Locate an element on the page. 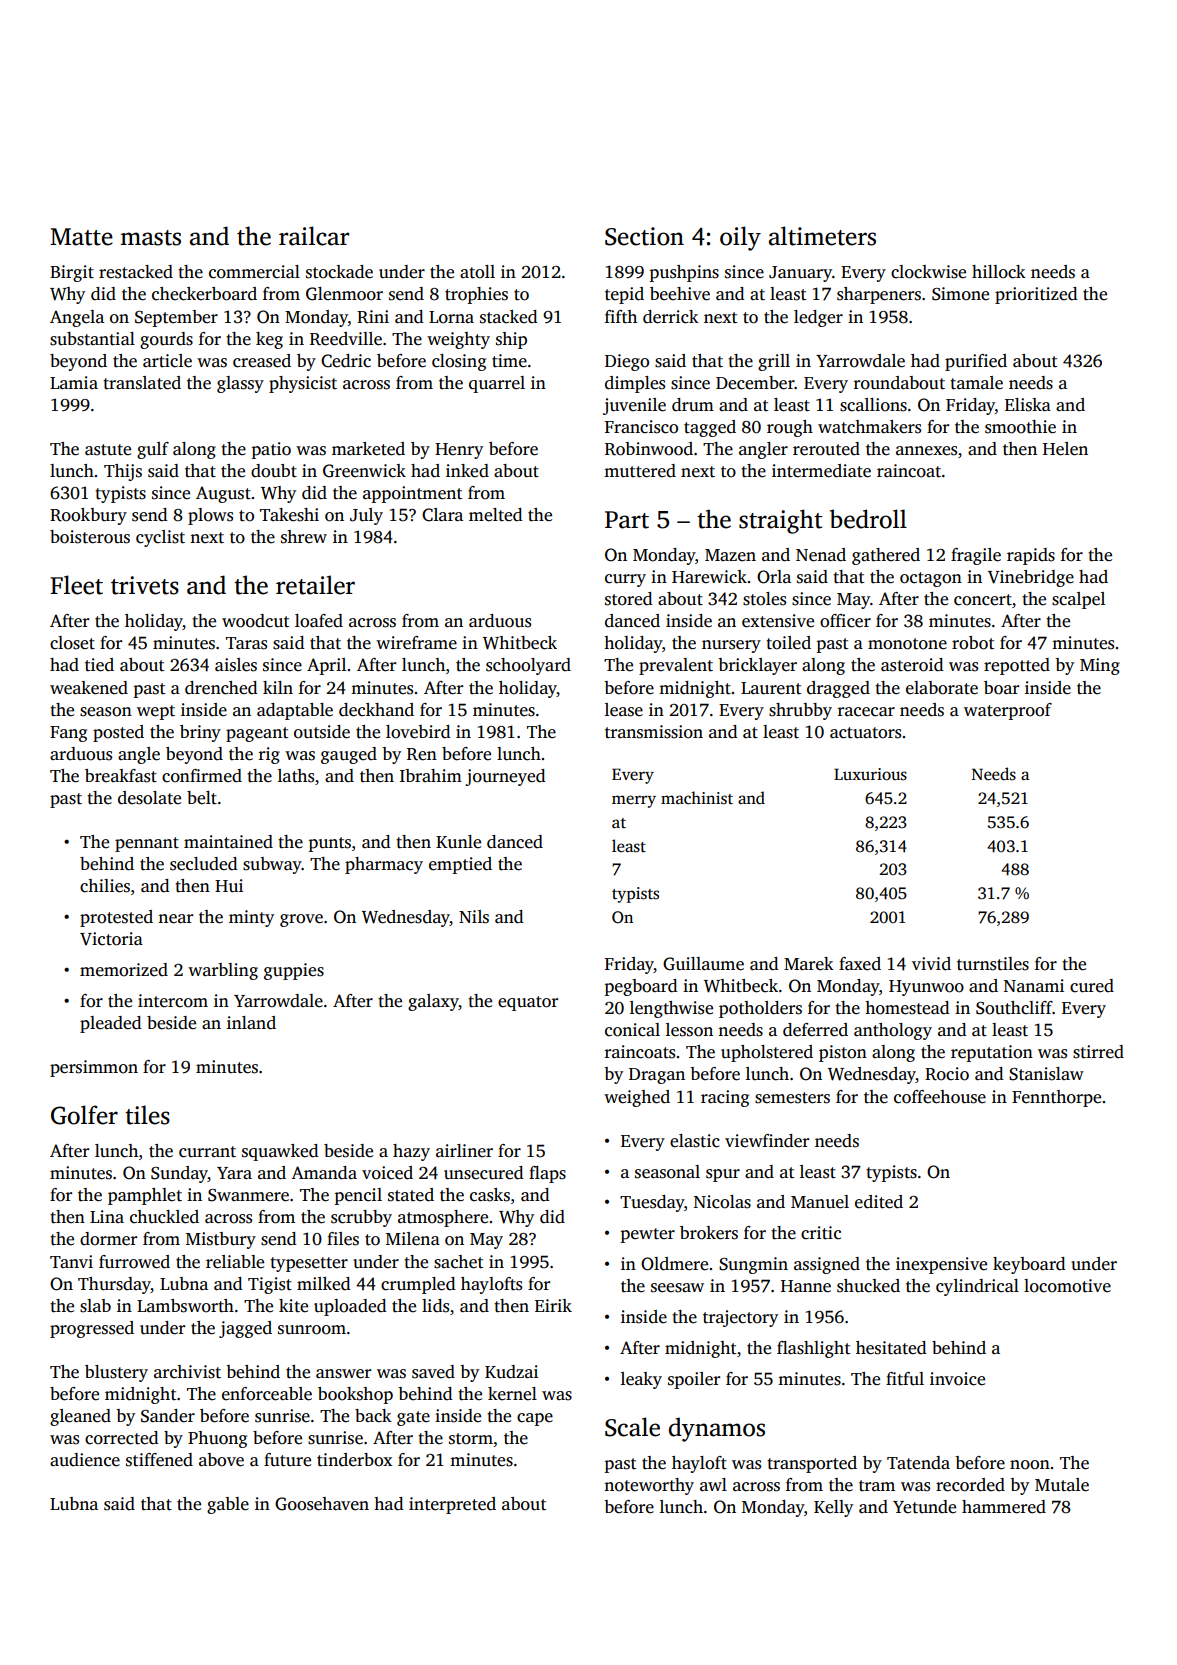 This image has height=1665, width=1177. Helen is located at coordinates (1065, 449).
